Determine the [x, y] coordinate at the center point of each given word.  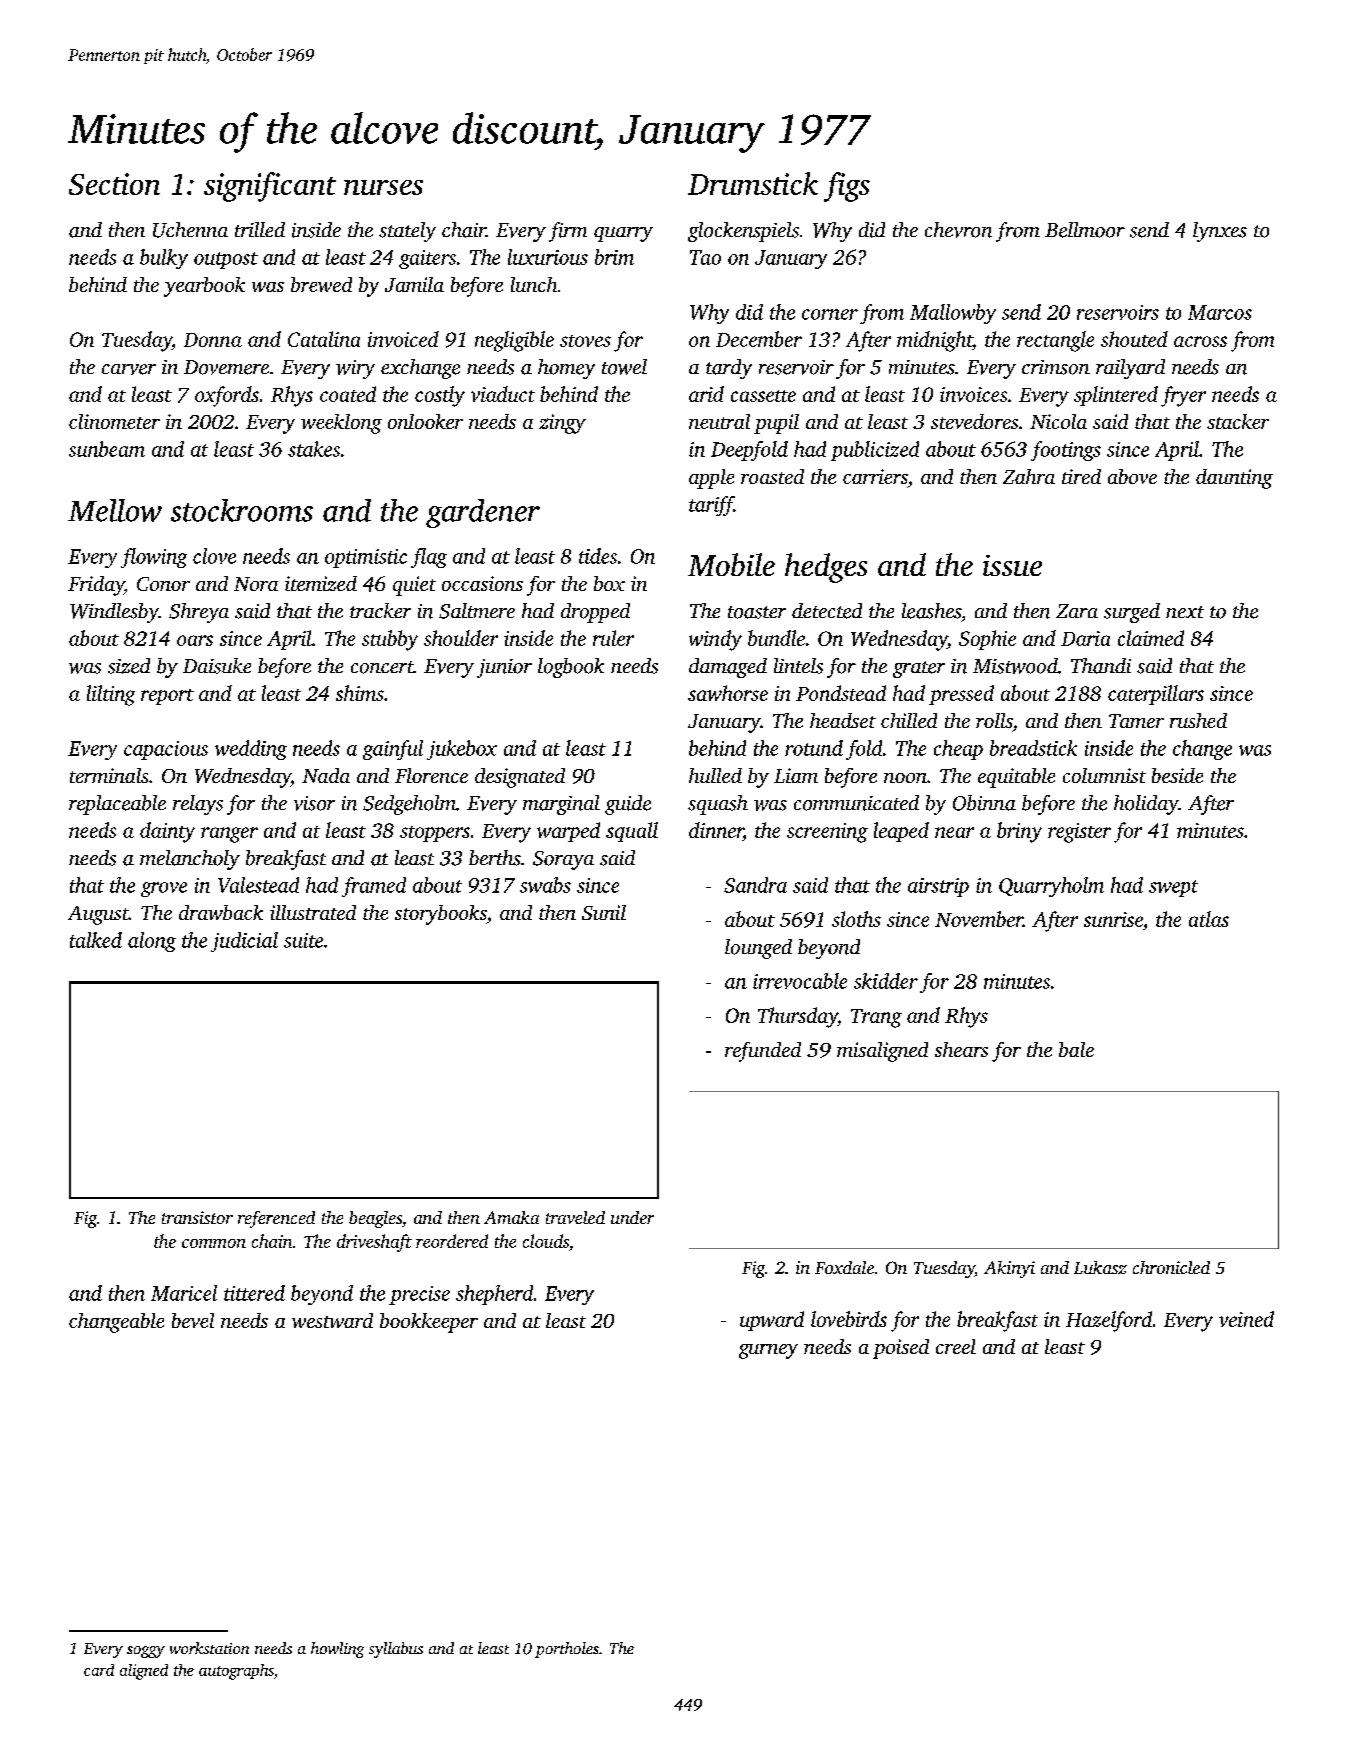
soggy [146, 1652]
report [167, 697]
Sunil [604, 912]
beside [1177, 775]
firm [568, 232]
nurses [383, 187]
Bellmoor [1085, 230]
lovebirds [849, 1319]
